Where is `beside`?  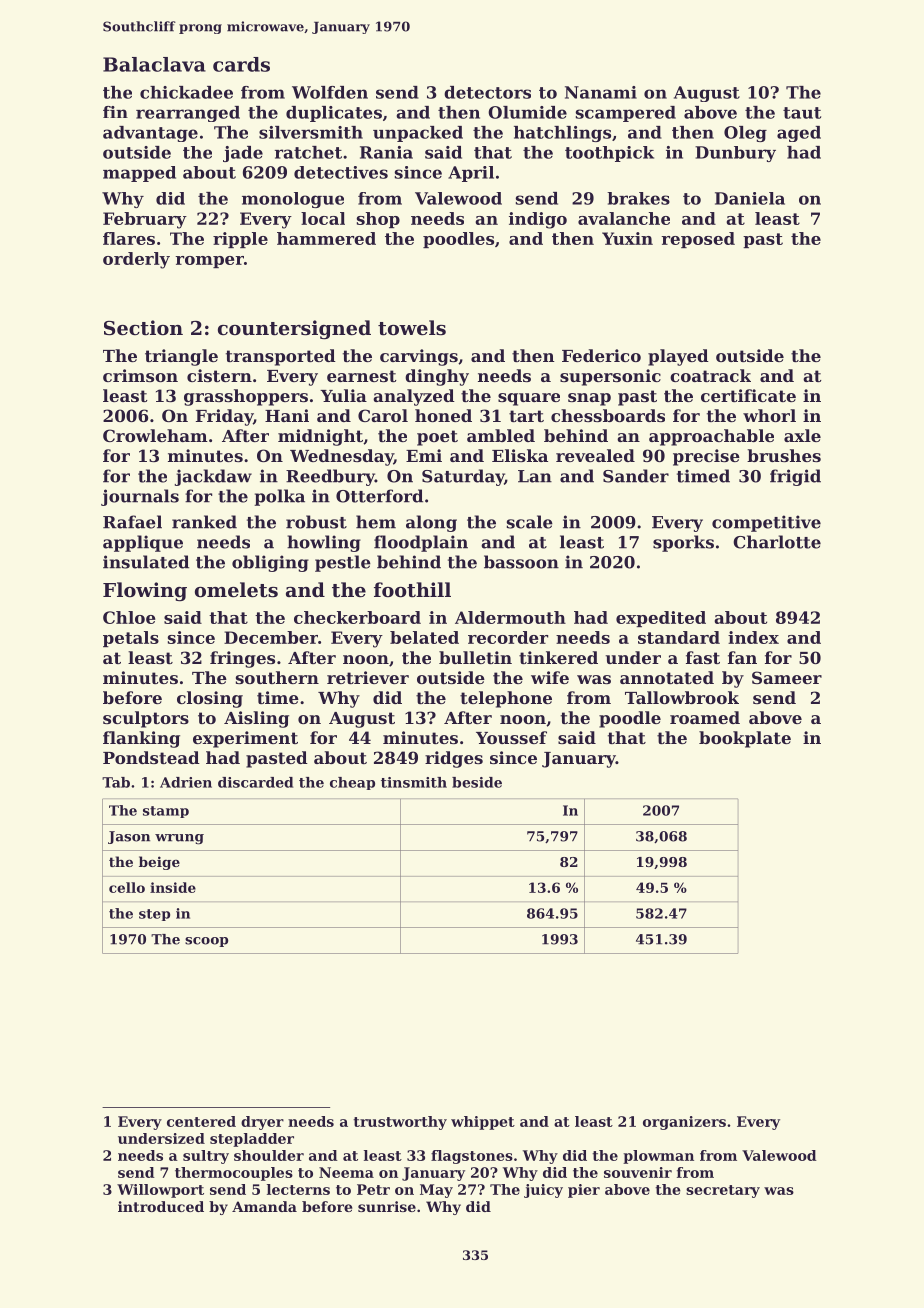 beside is located at coordinates (477, 782).
